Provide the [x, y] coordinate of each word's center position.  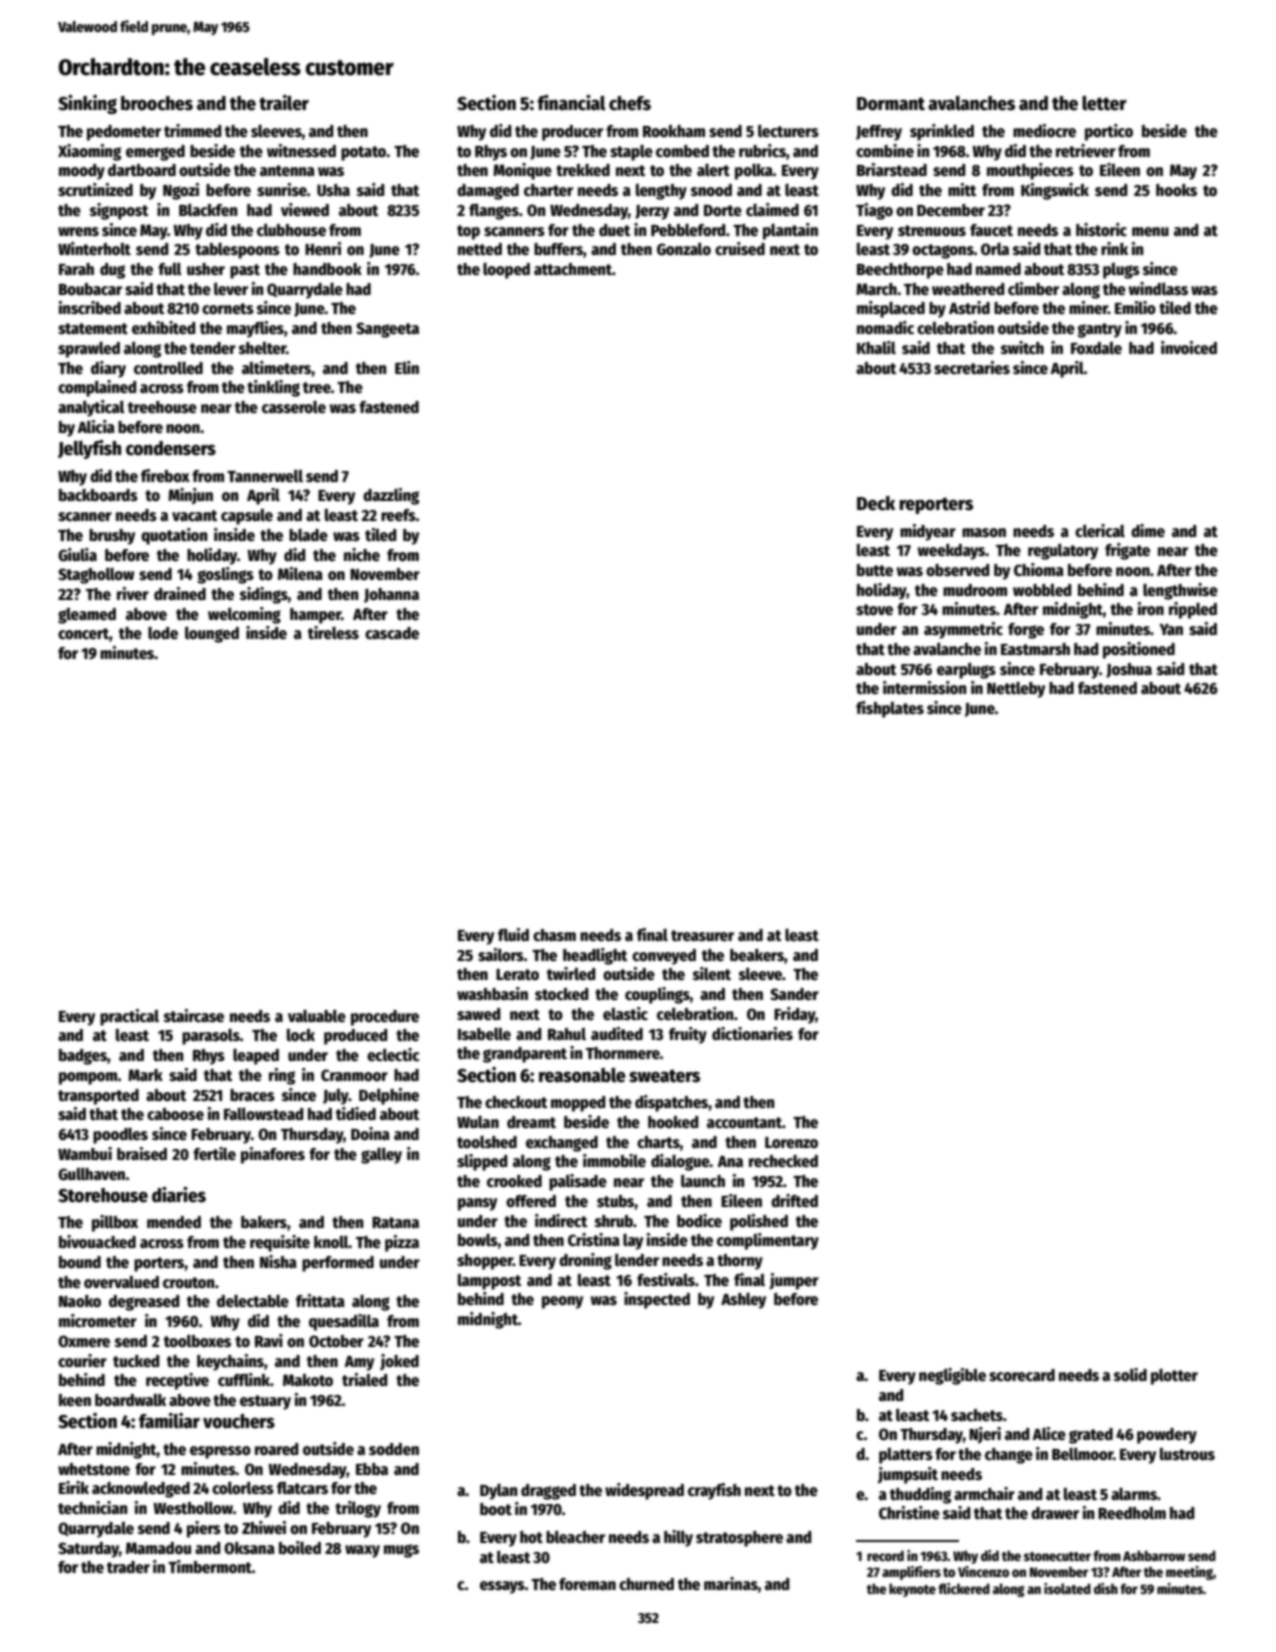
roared [276, 1449]
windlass [1158, 288]
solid [1130, 1374]
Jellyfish [89, 449]
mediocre [1044, 131]
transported [98, 1097]
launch [703, 1180]
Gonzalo [684, 248]
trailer [284, 103]
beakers [757, 955]
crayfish [714, 1491]
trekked [583, 170]
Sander [794, 994]
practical [129, 1017]
